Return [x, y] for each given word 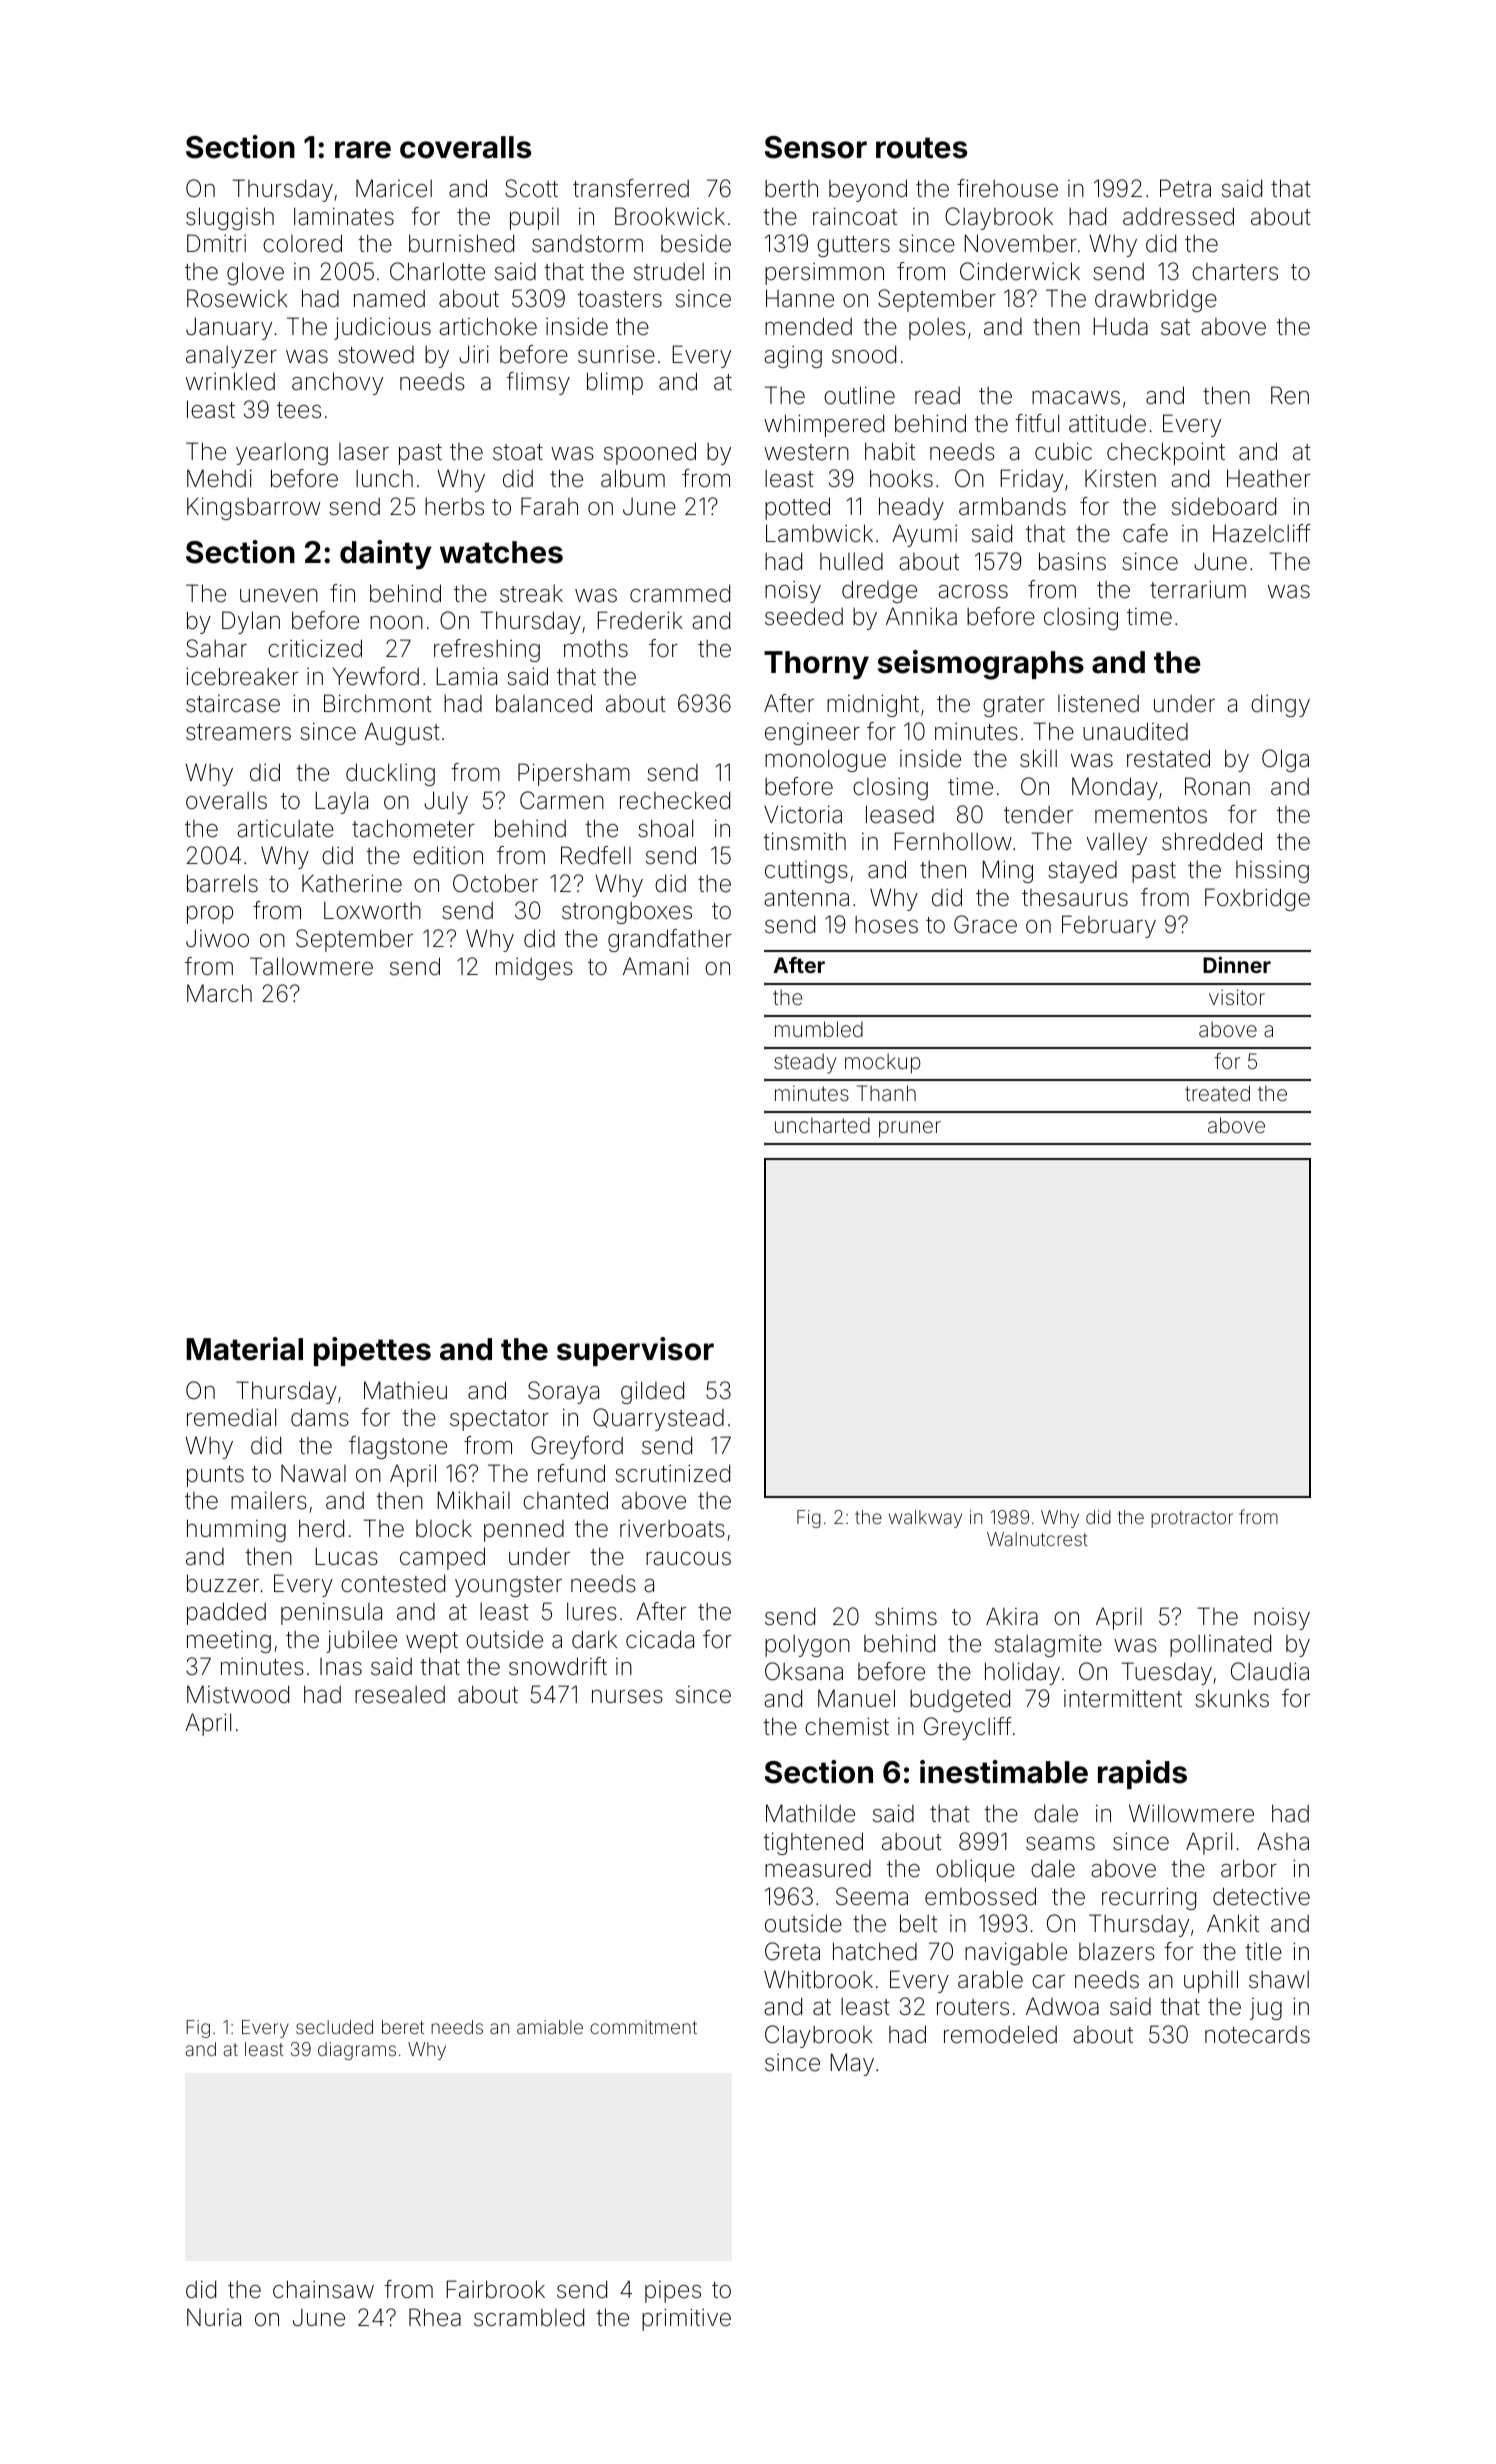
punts [215, 1476]
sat [1175, 327]
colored [302, 243]
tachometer [413, 828]
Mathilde [810, 1813]
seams [1060, 1844]
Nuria [214, 2317]
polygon [807, 1646]
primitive [686, 2319]
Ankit [1233, 1923]
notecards [1257, 2035]
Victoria [803, 814]
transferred [631, 188]
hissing [1272, 872]
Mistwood [238, 1694]
